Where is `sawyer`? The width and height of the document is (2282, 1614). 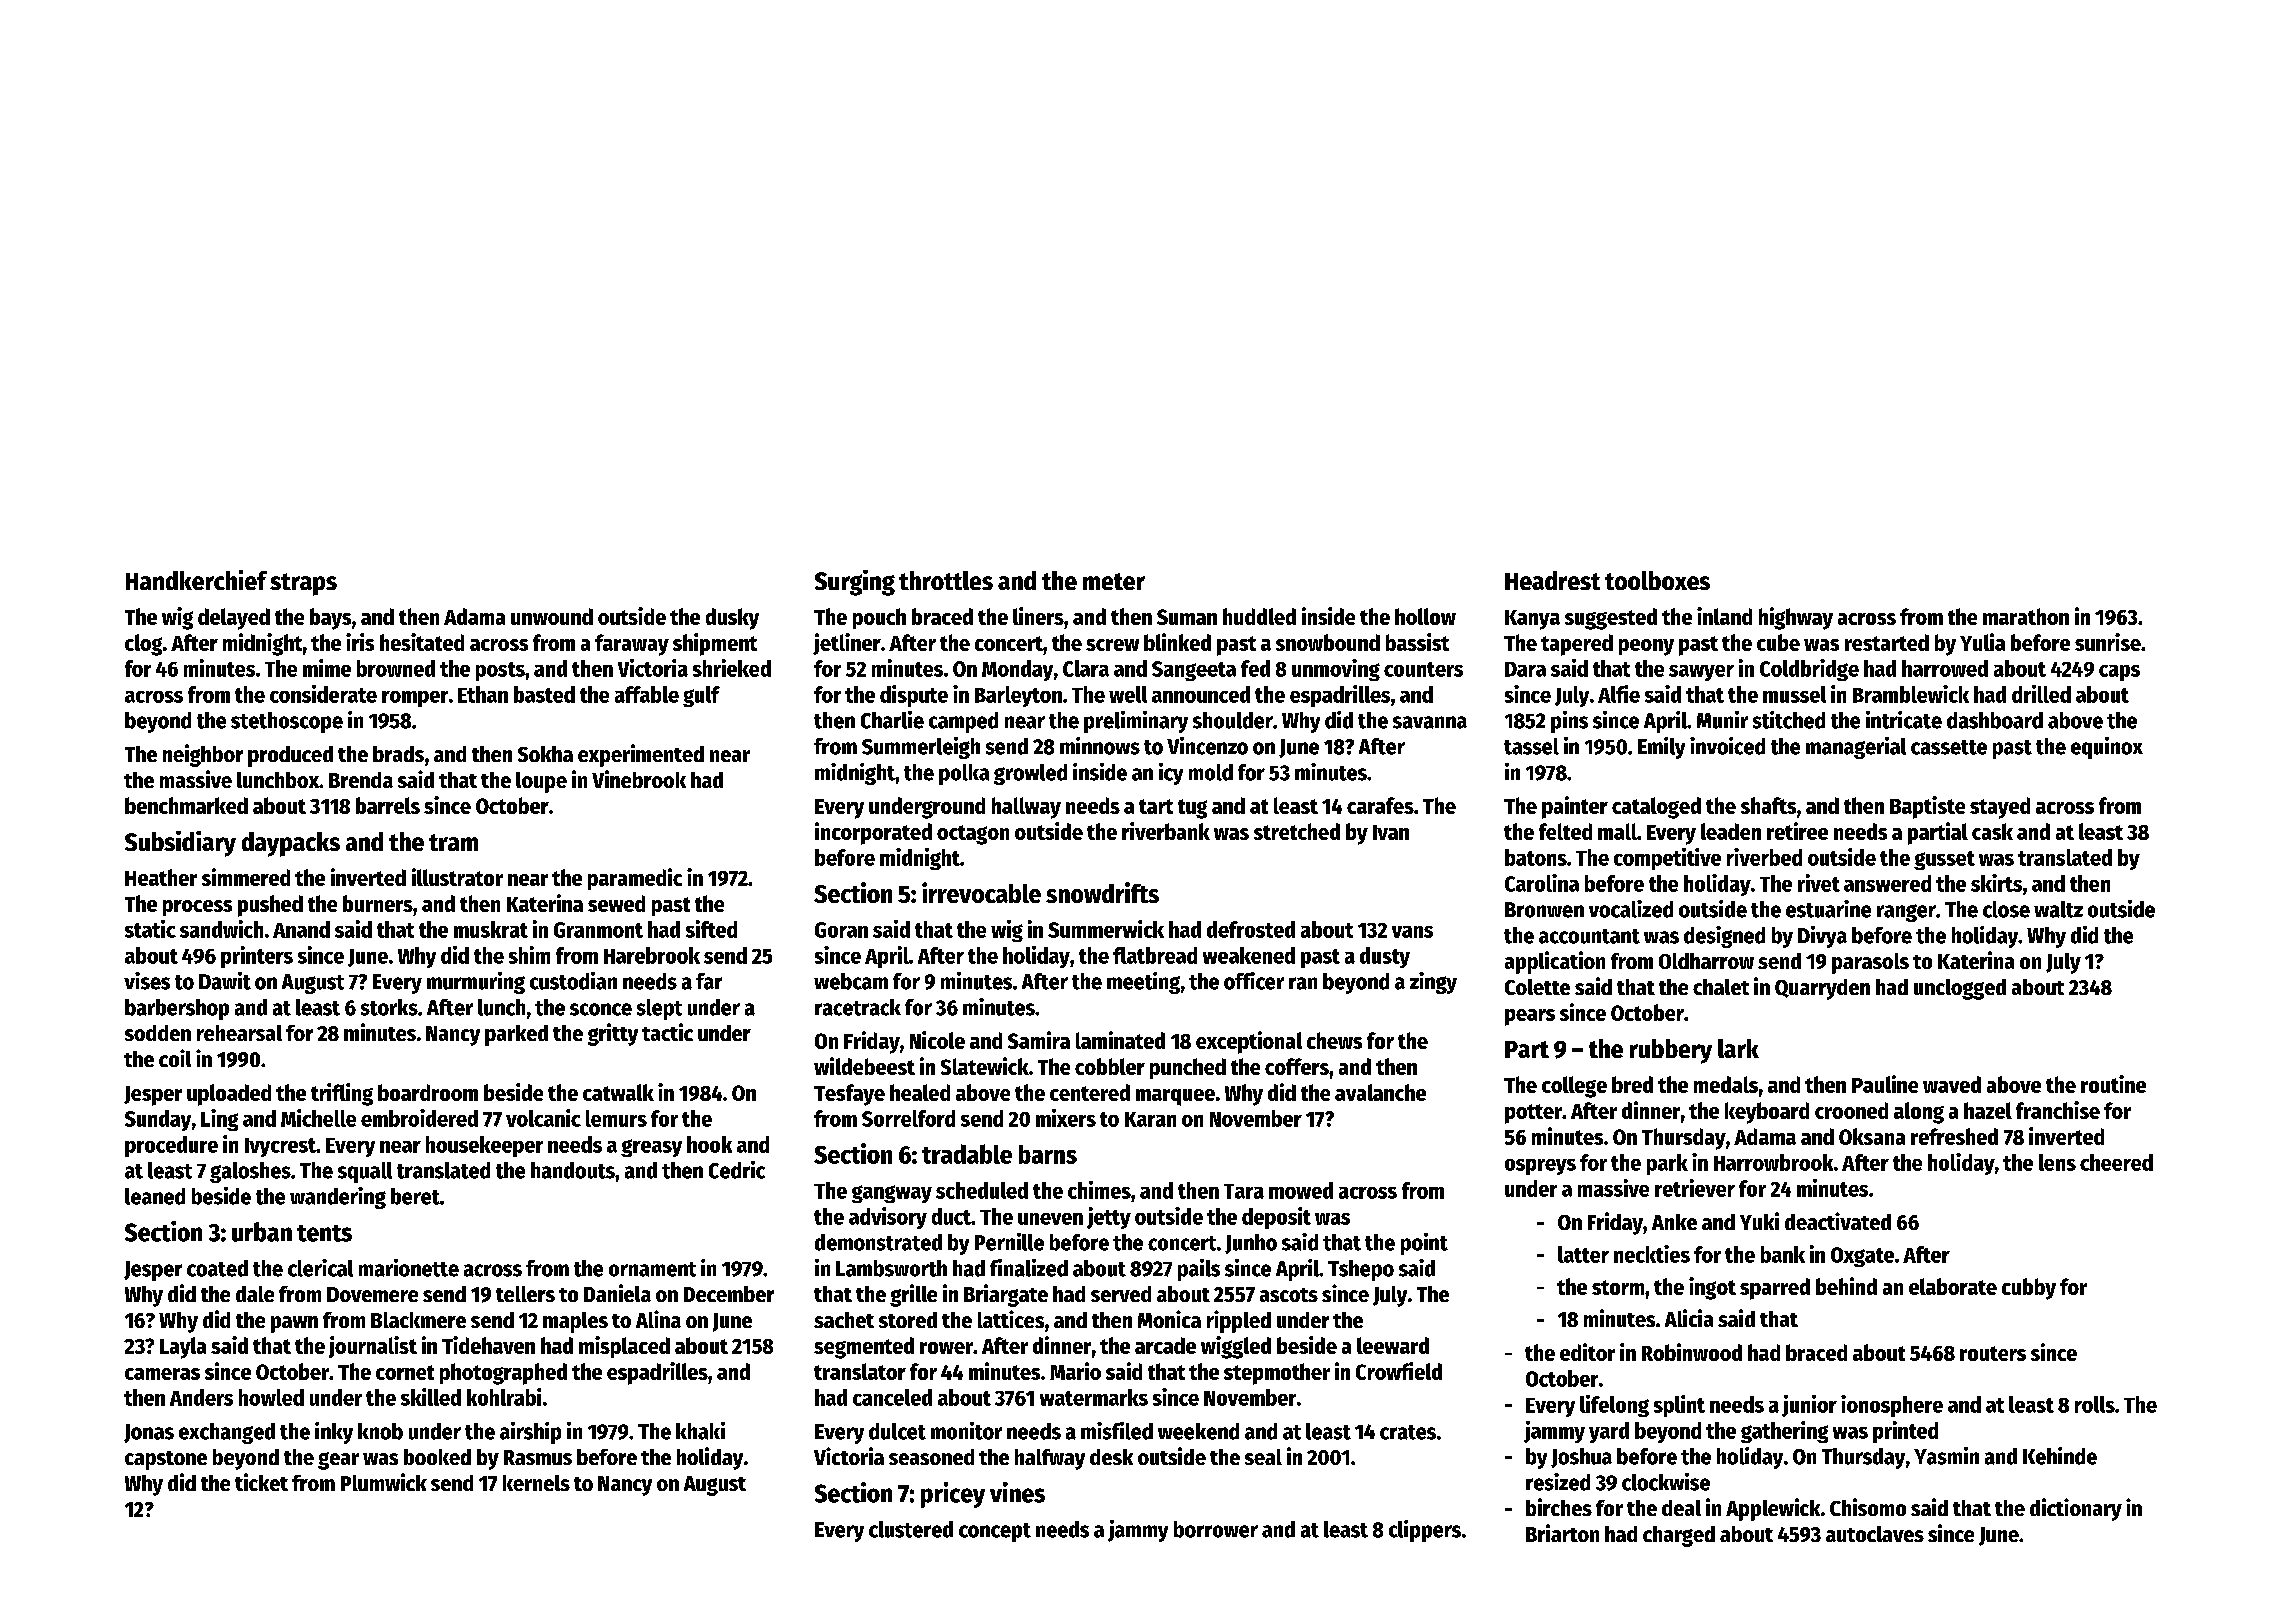
sawyer is located at coordinates (1701, 673).
